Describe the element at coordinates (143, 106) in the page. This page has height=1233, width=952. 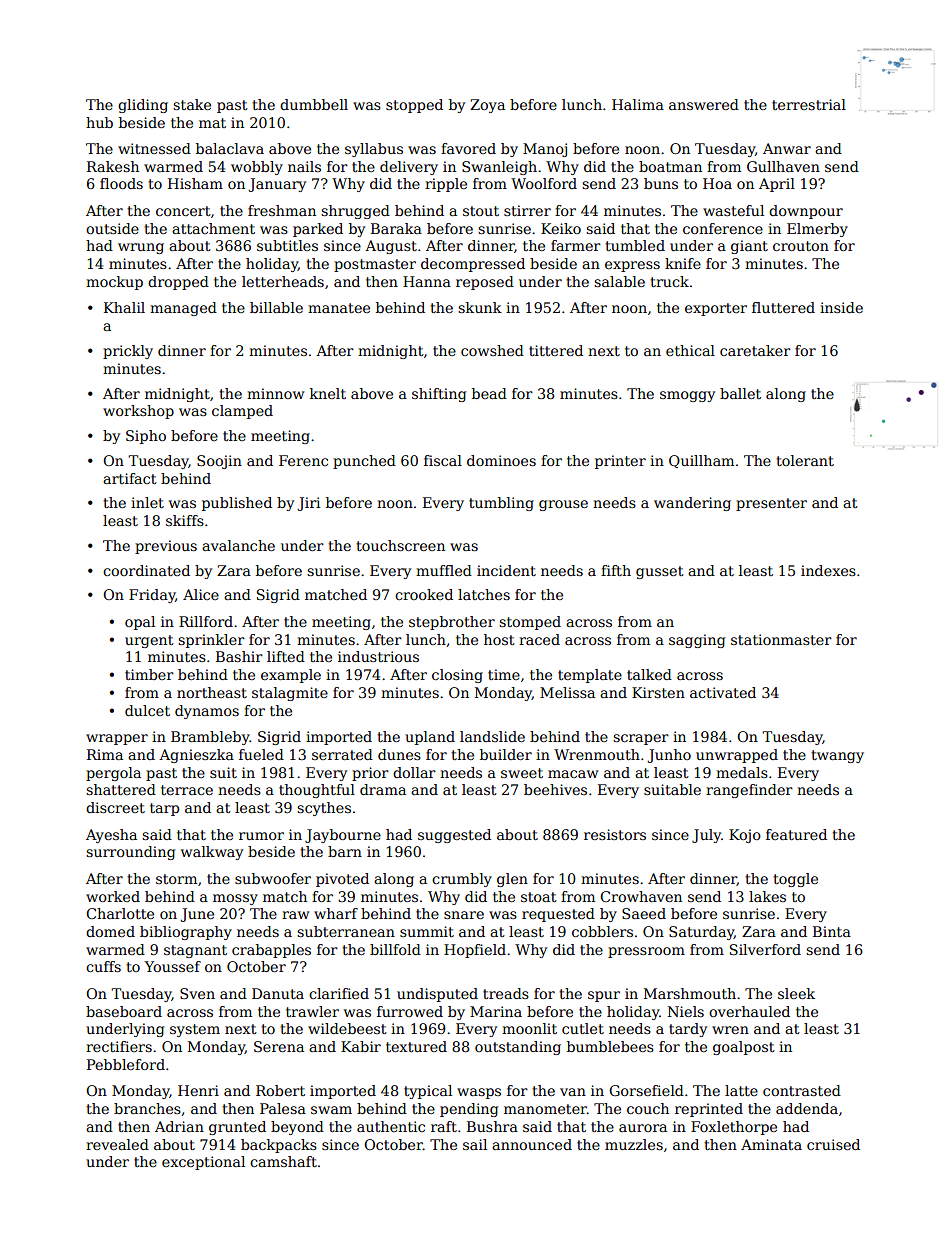
I see `gliding` at that location.
